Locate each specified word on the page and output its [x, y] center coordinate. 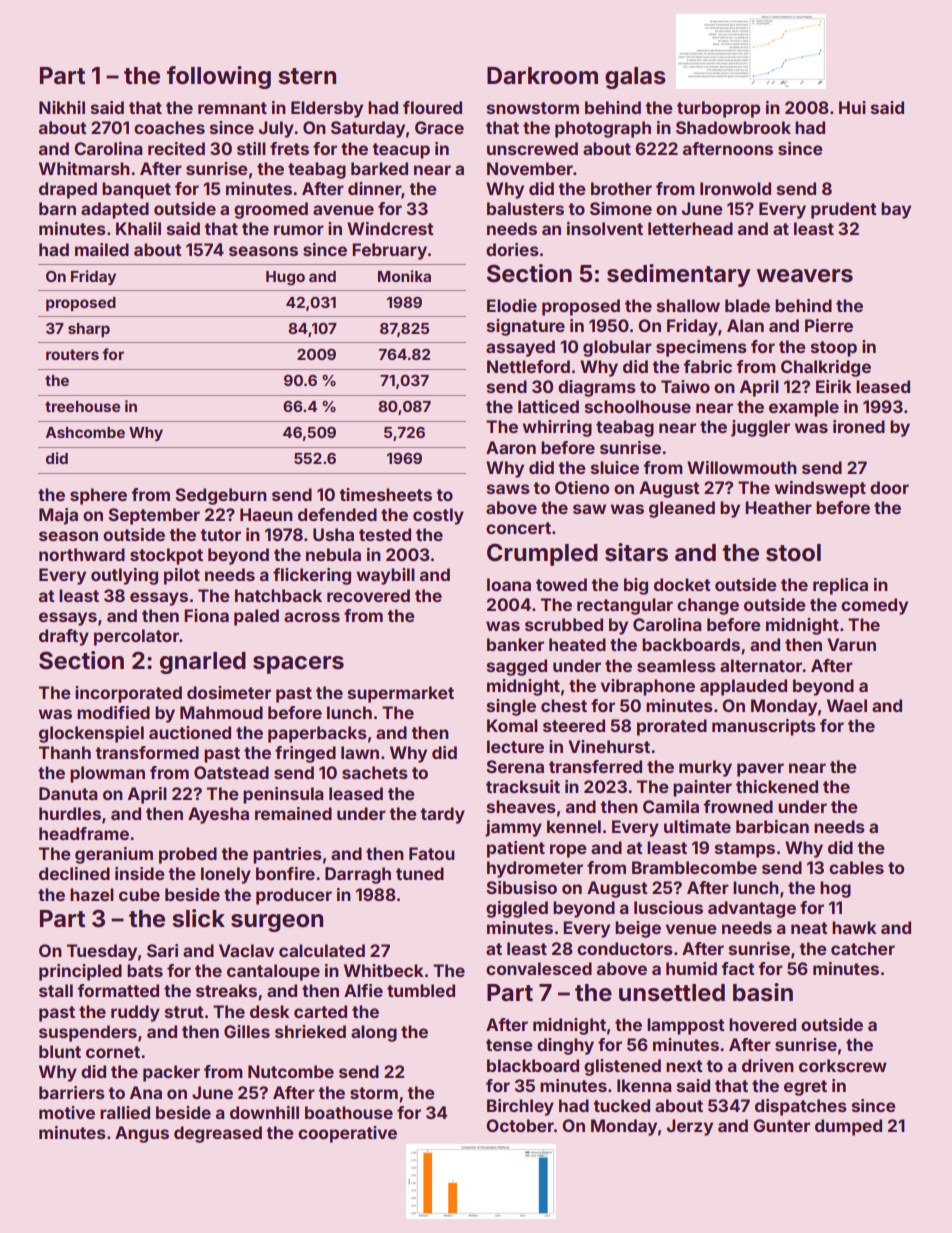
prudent [844, 210]
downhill [264, 1112]
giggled [517, 909]
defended [337, 514]
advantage [752, 909]
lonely [226, 875]
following [219, 77]
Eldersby [327, 109]
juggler [760, 428]
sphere [98, 496]
